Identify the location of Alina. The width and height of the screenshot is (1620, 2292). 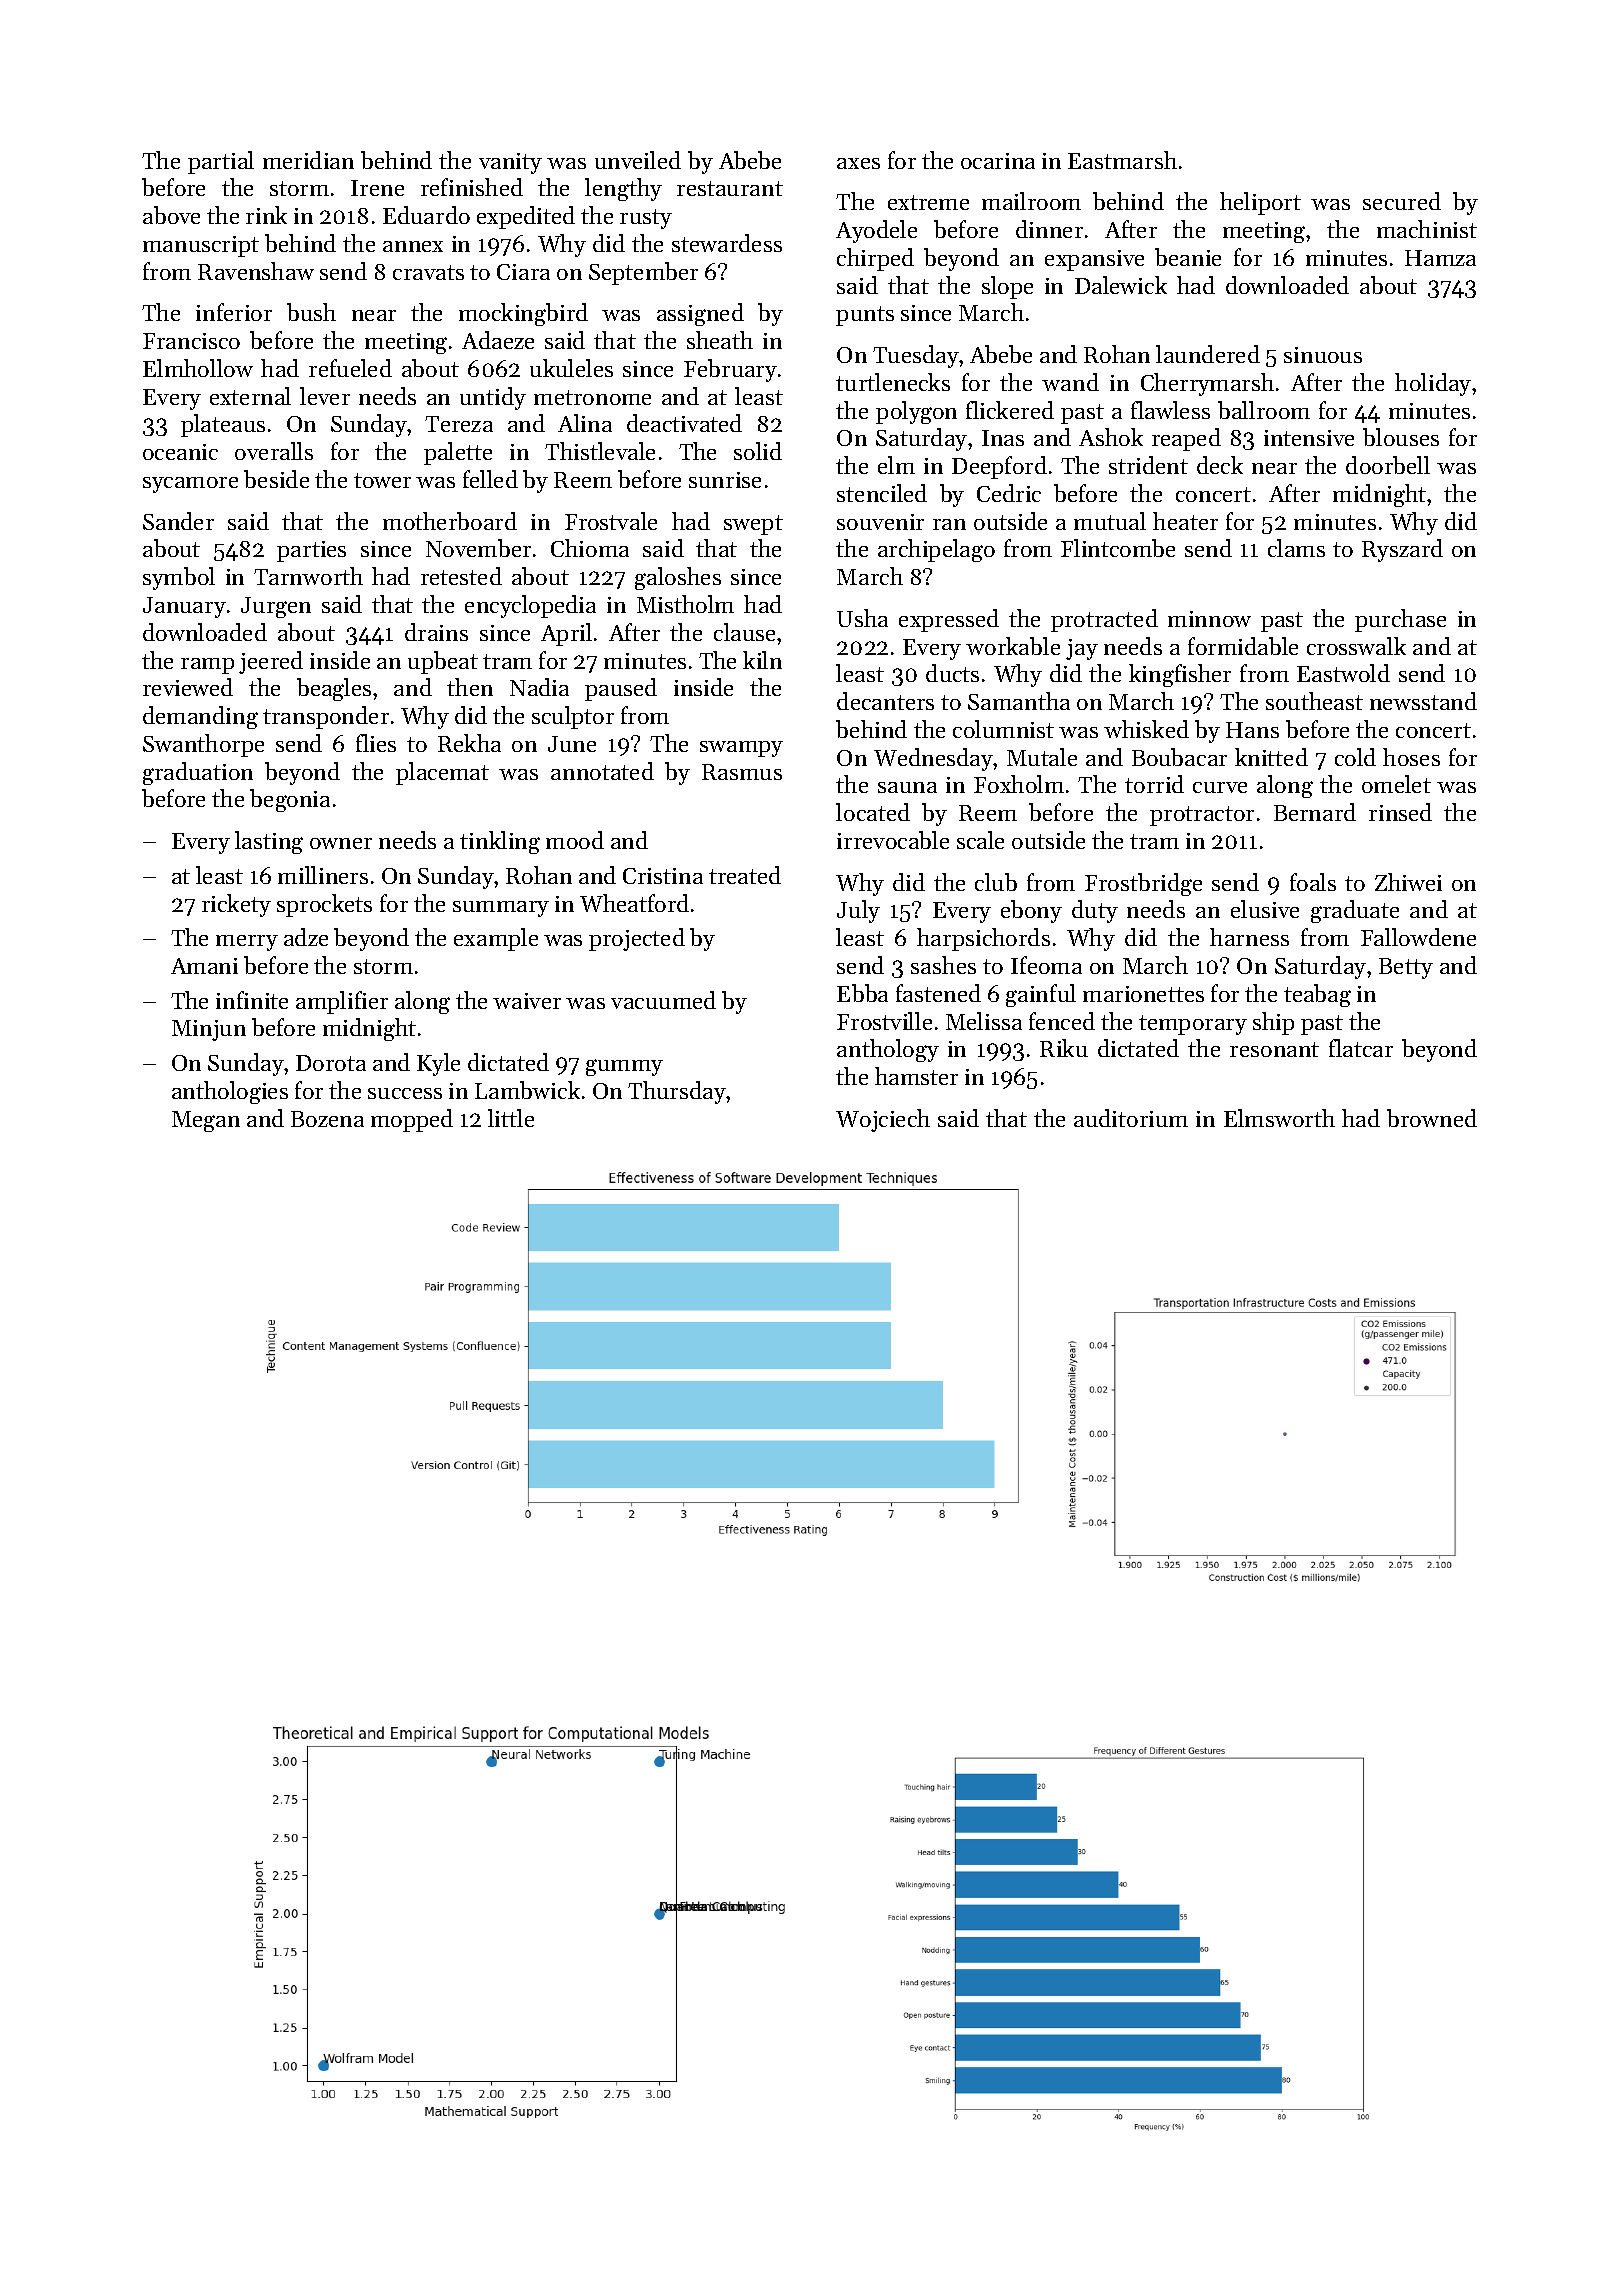
(585, 423).
